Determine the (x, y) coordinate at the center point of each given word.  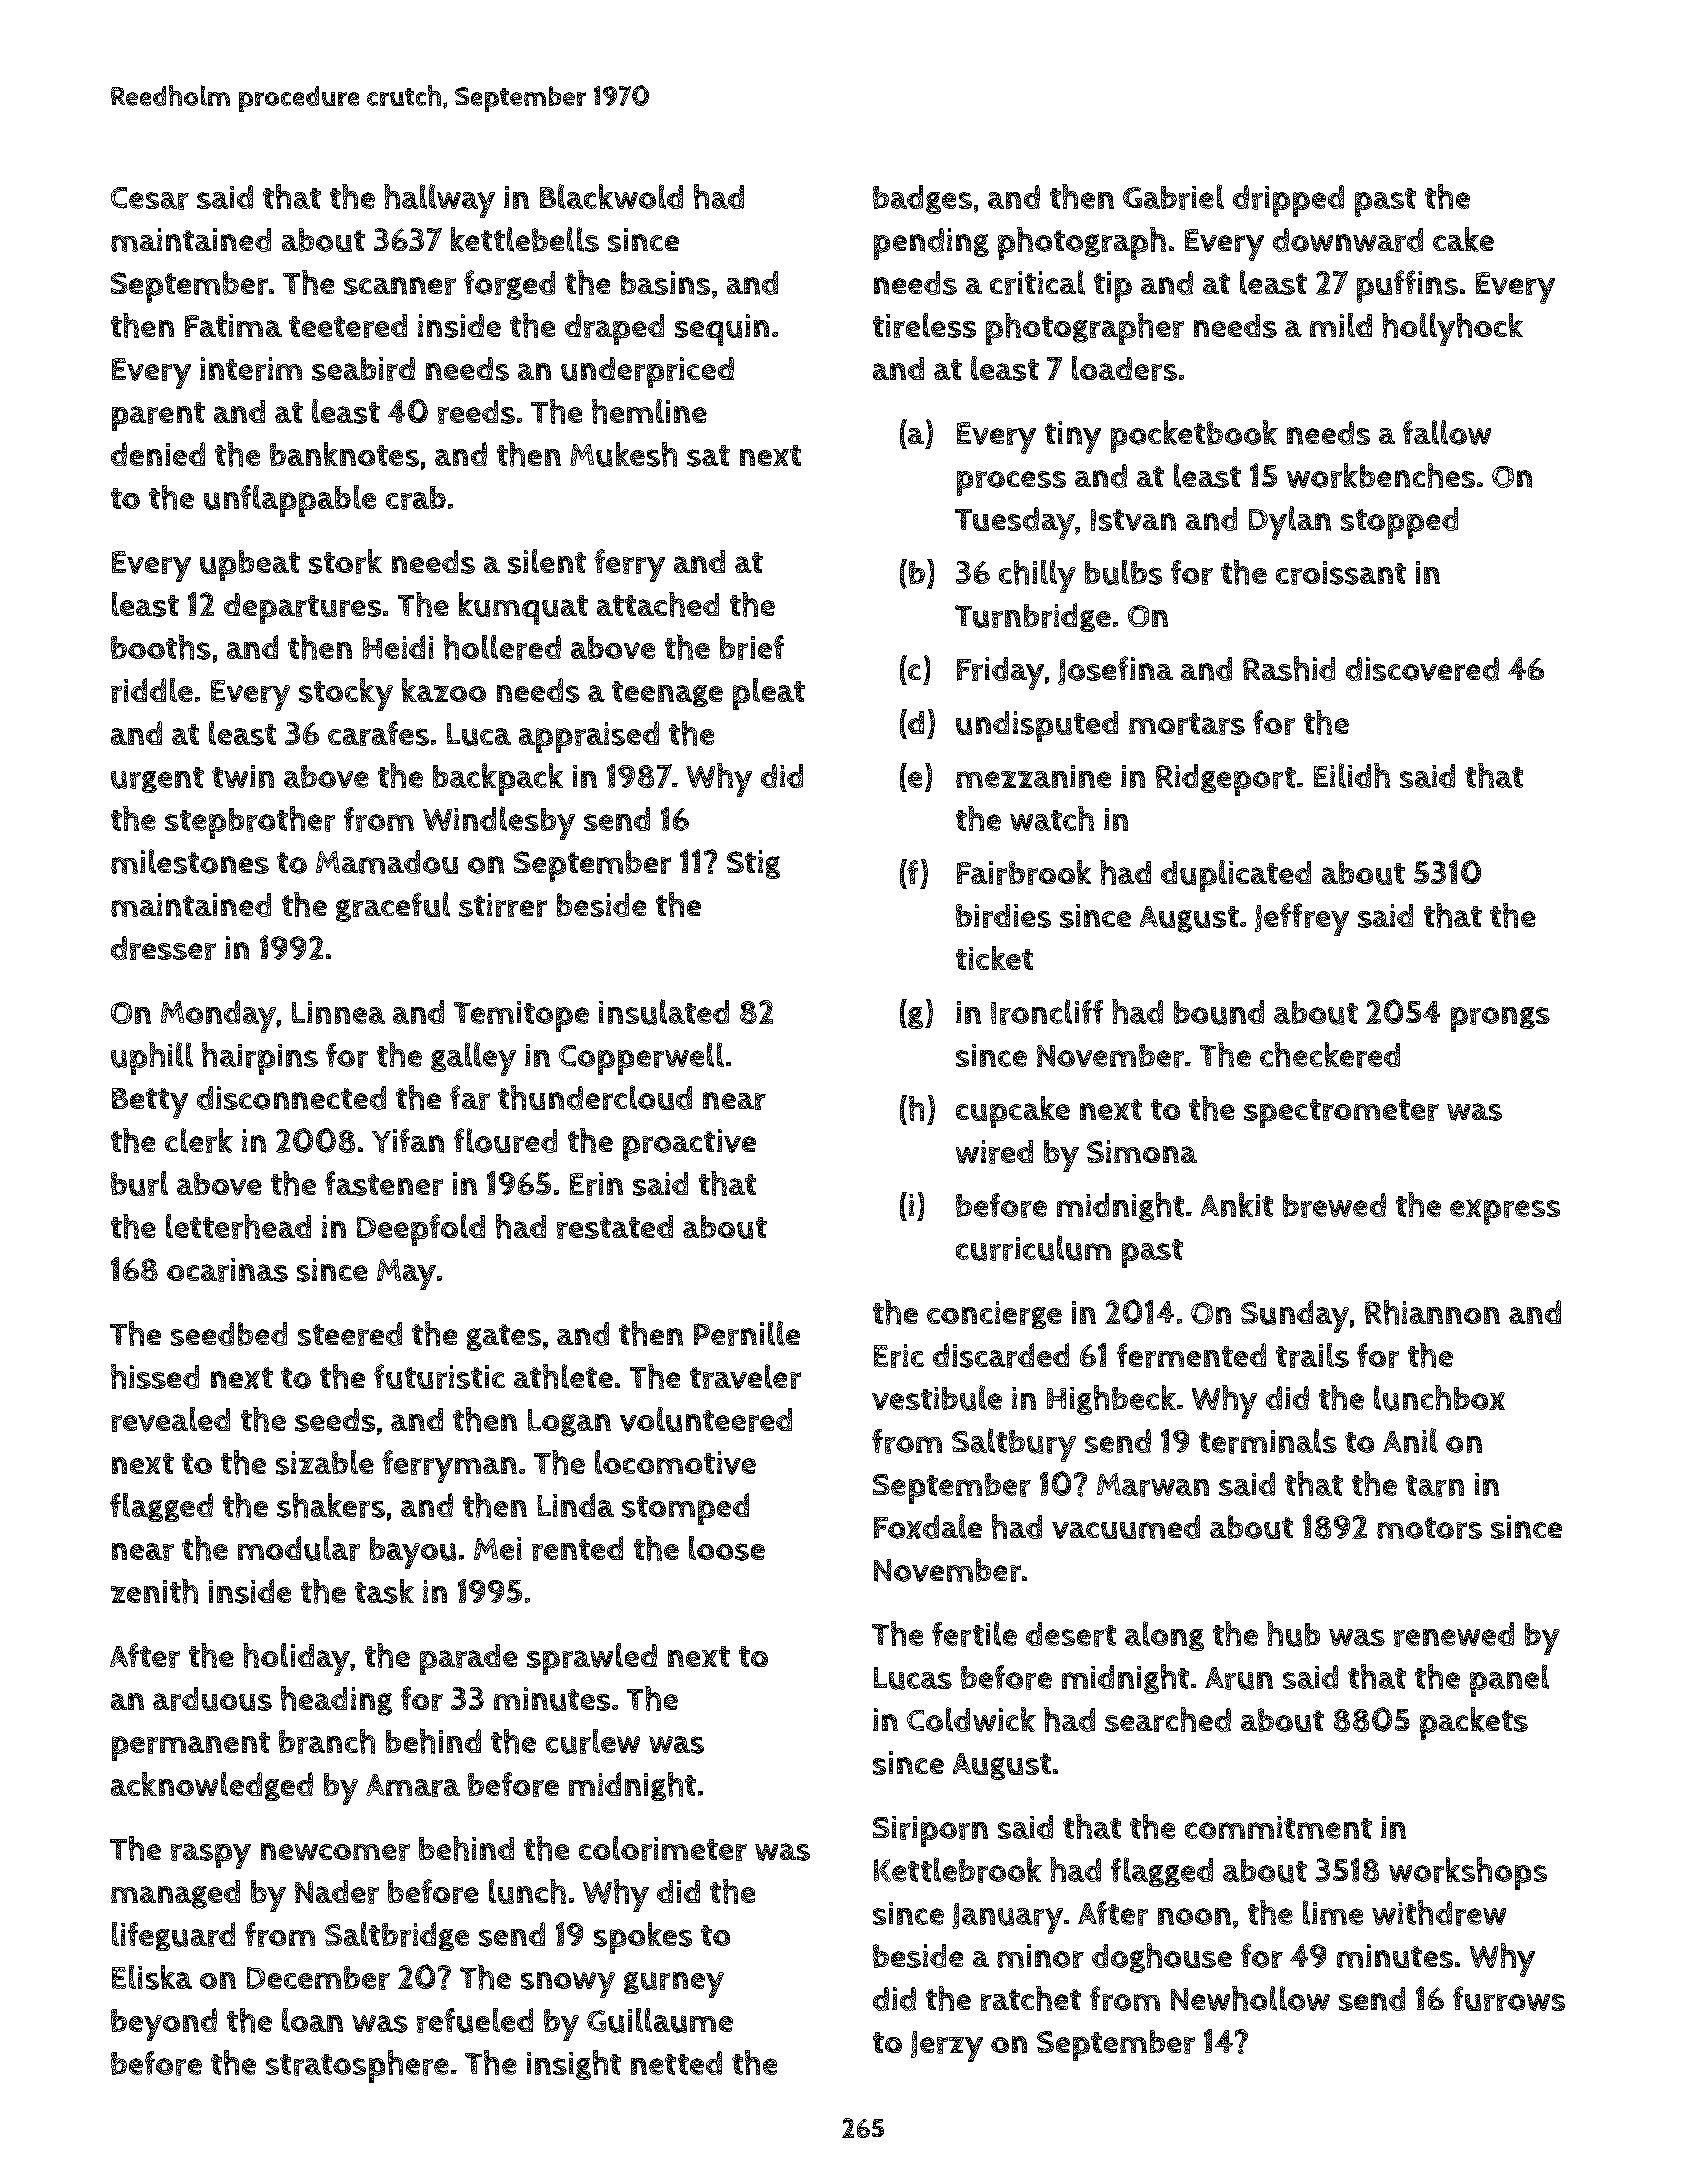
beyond (164, 2024)
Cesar (150, 198)
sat (708, 456)
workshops (1468, 1873)
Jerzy (947, 2046)
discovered (1422, 669)
